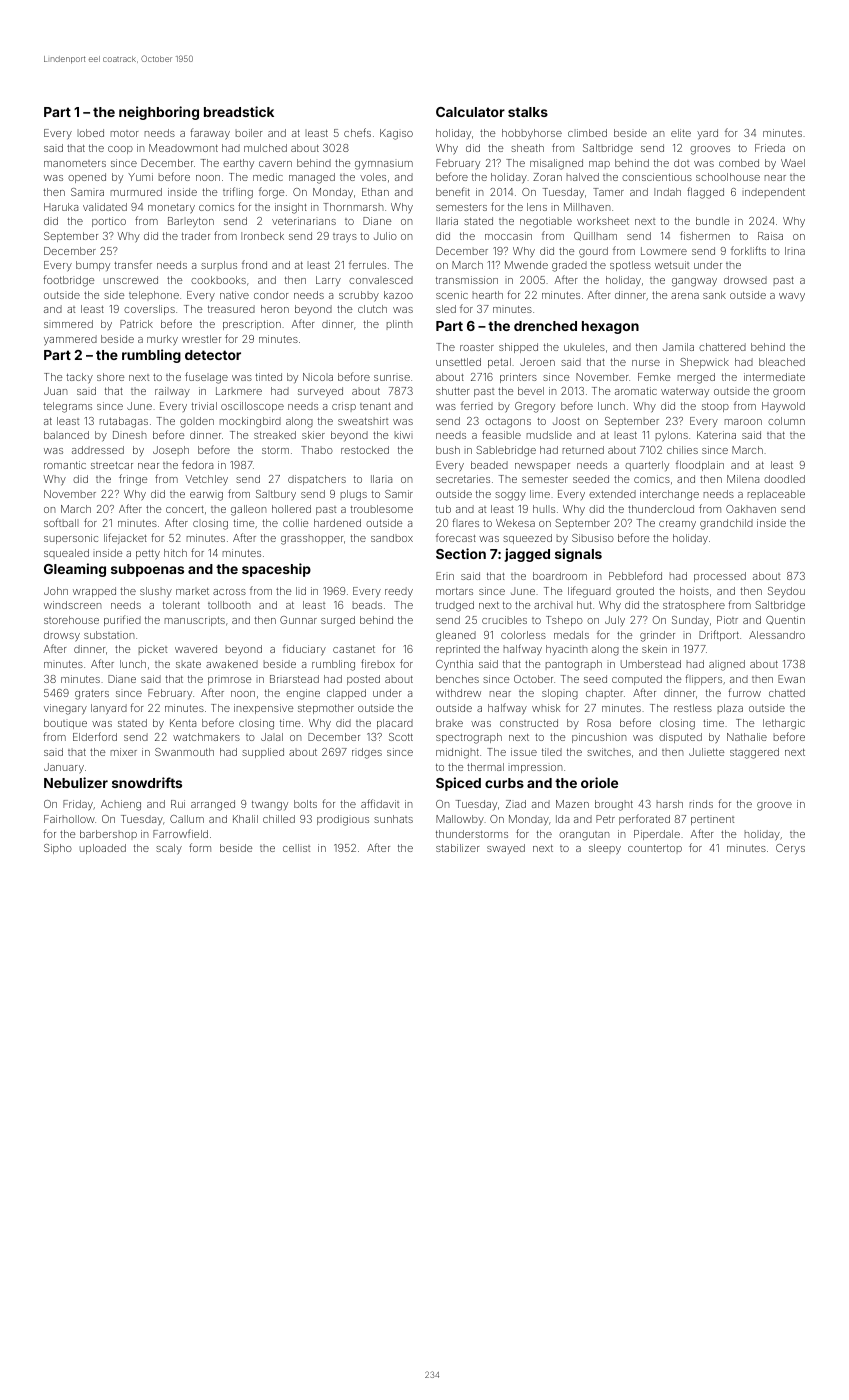 The height and width of the image is (1400, 849). Describe the element at coordinates (103, 849) in the image. I see `uploaded` at that location.
